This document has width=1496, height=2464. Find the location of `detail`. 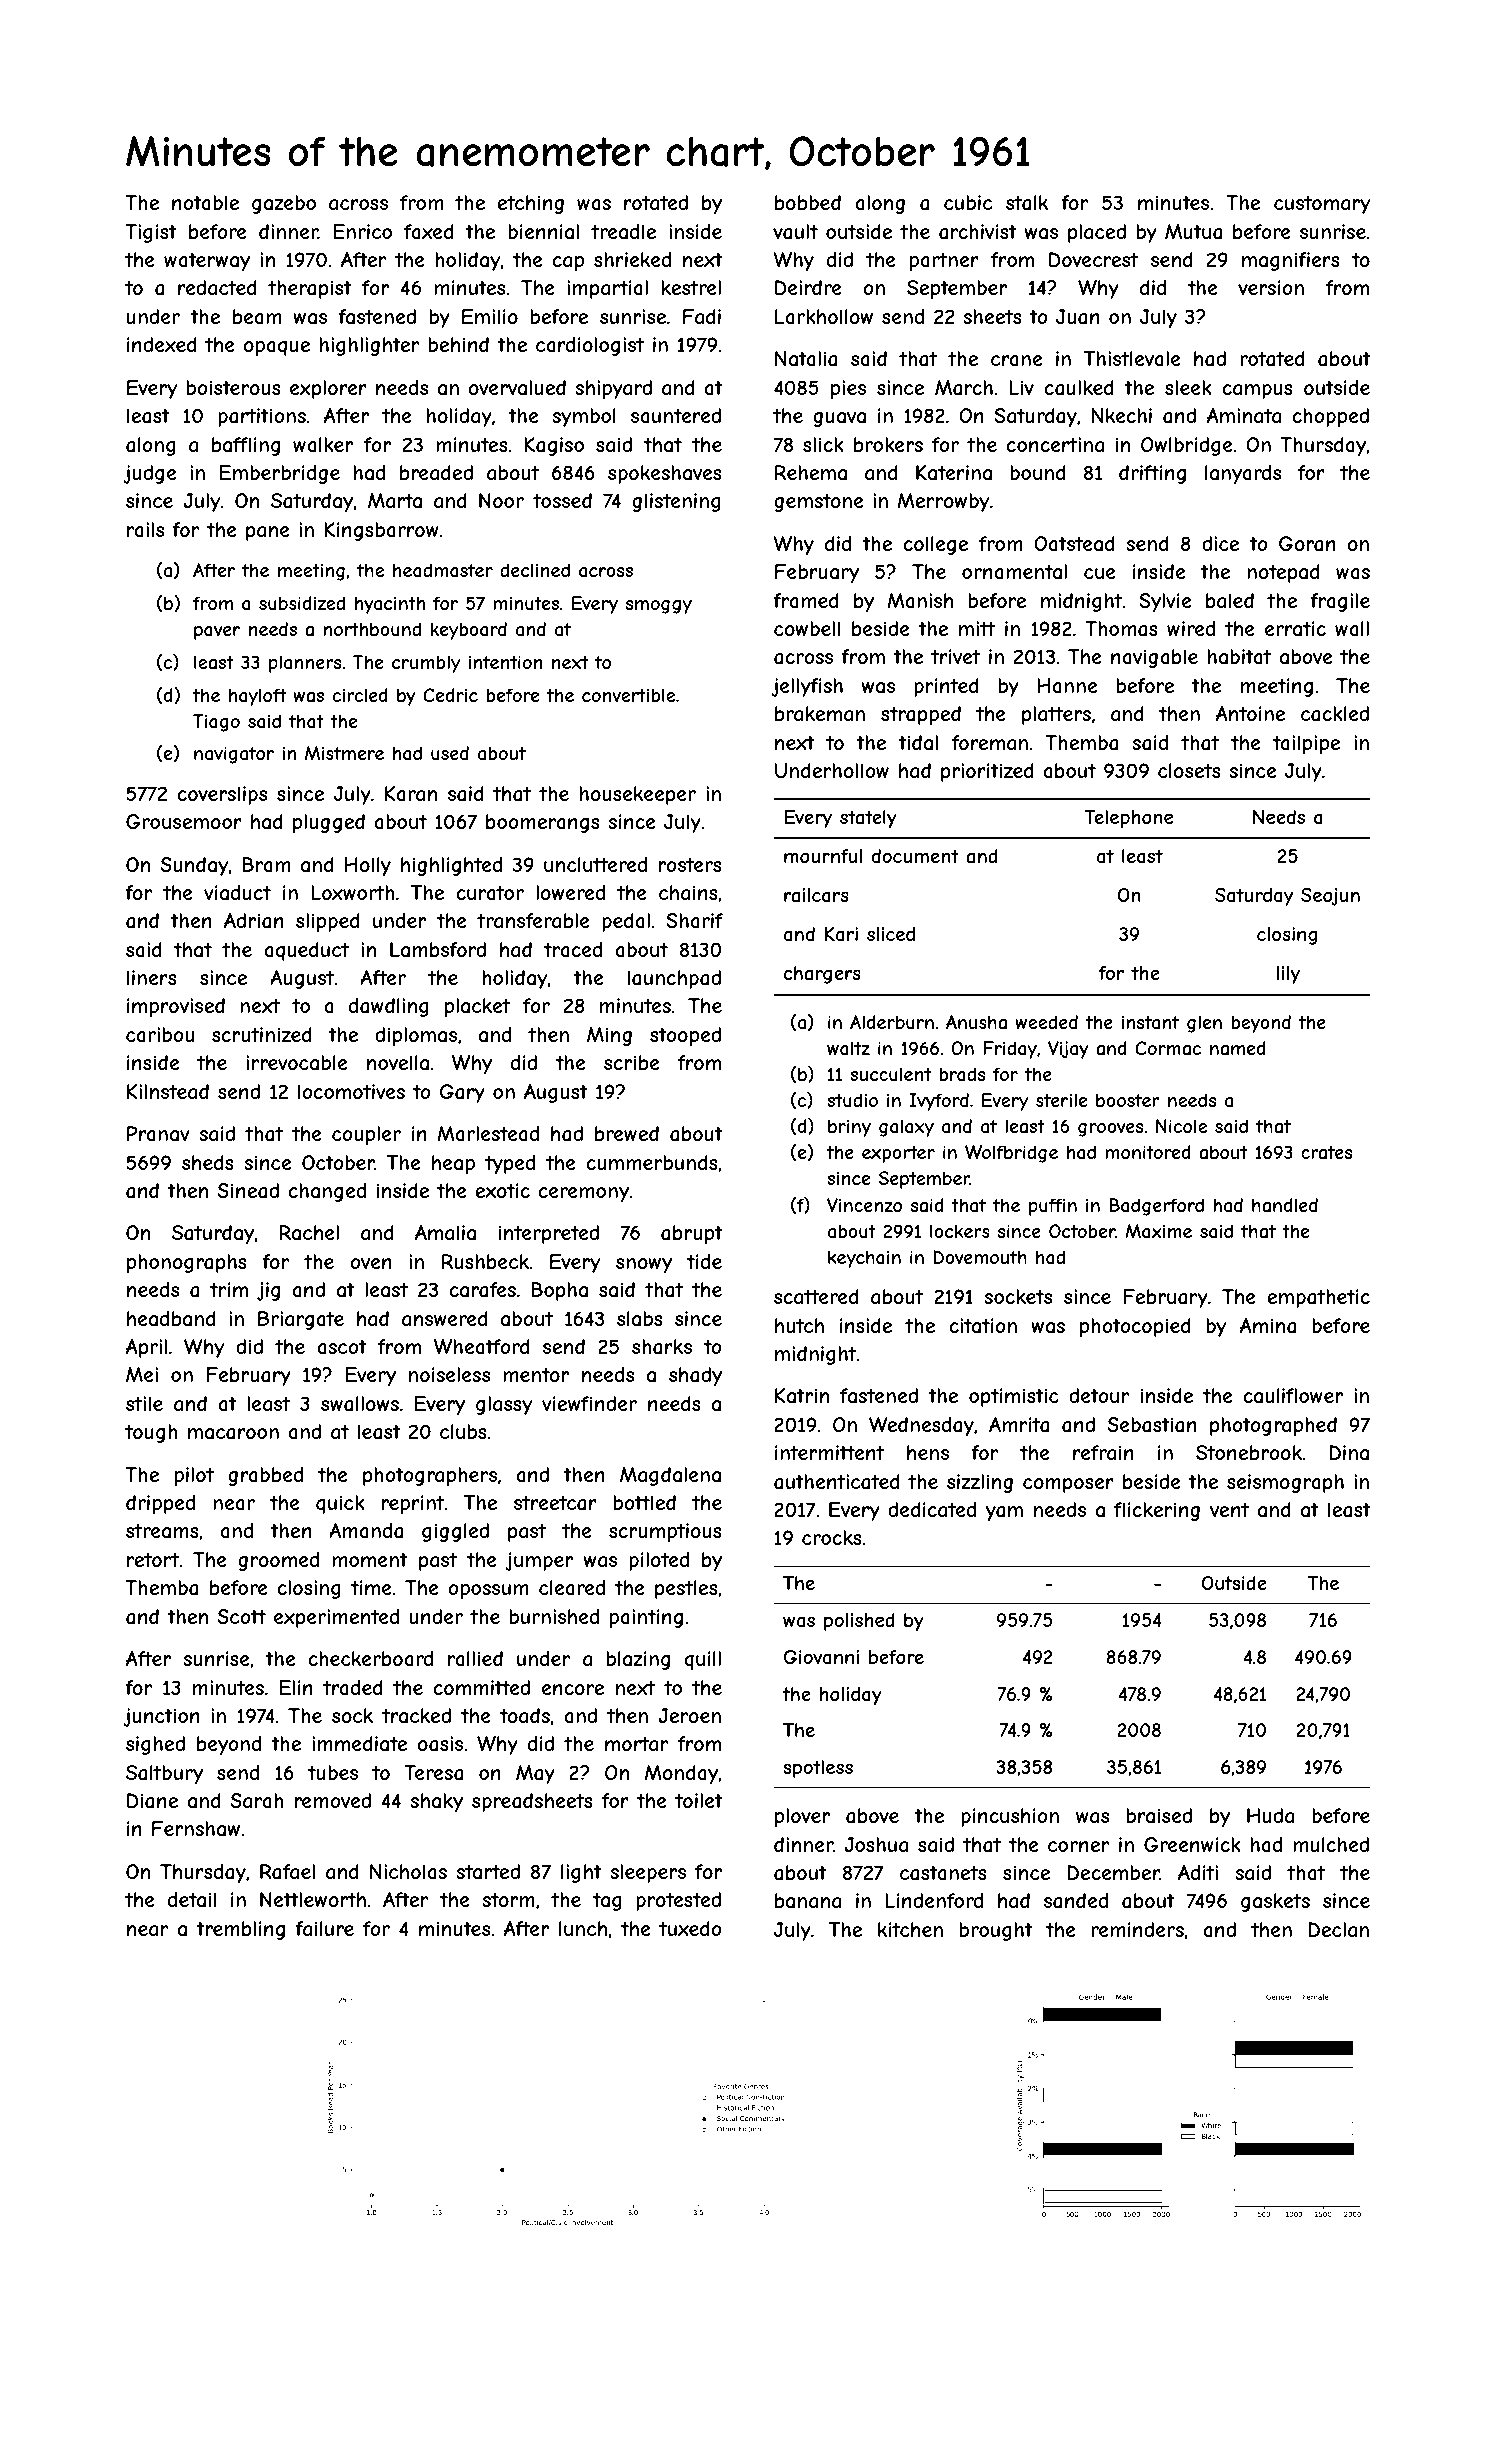

detail is located at coordinates (192, 1900).
